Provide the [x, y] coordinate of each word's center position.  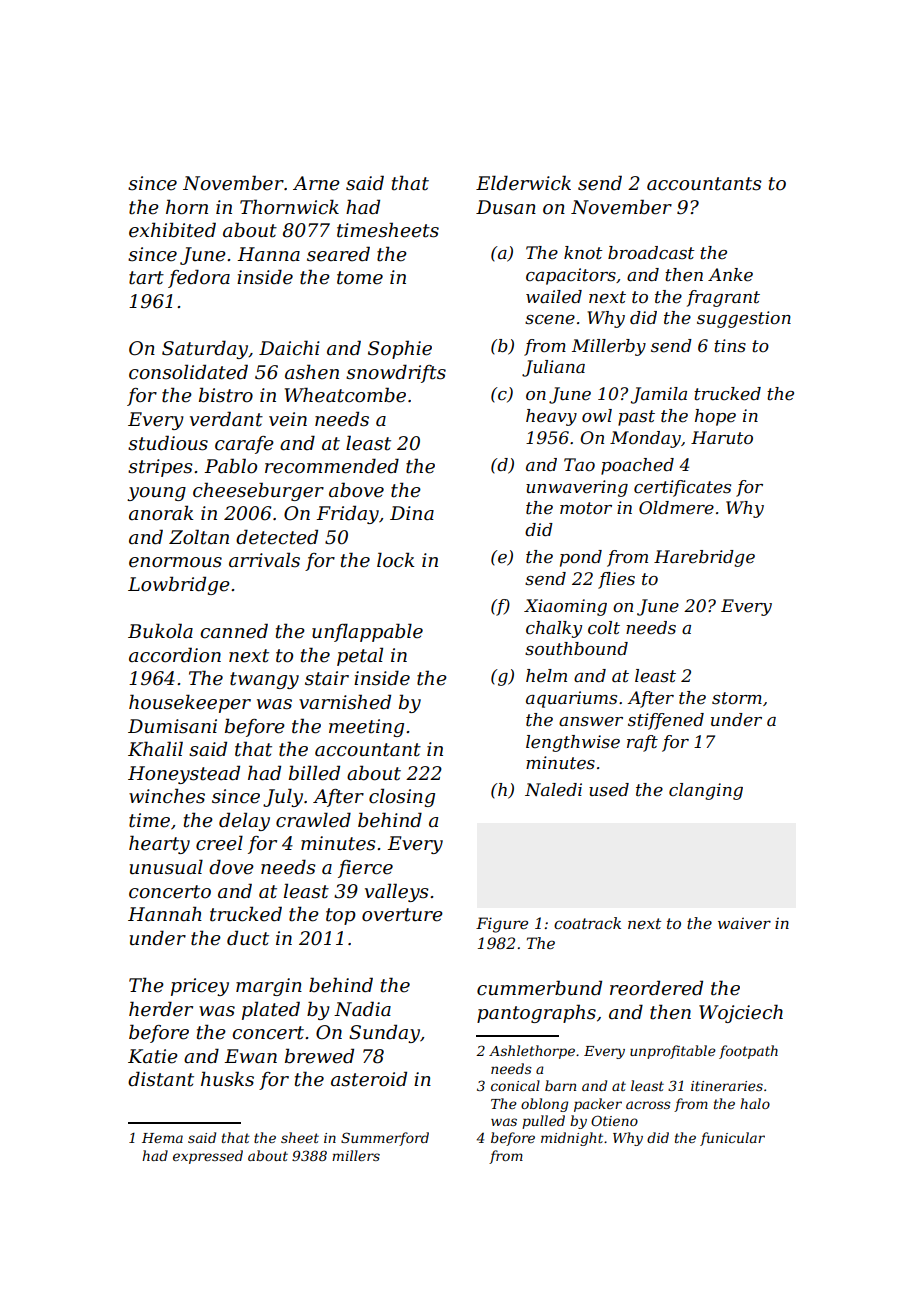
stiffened [666, 721]
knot [583, 253]
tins [730, 345]
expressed [208, 1157]
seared [338, 254]
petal [360, 656]
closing [402, 797]
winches [167, 796]
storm [737, 698]
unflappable [367, 632]
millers [356, 1155]
